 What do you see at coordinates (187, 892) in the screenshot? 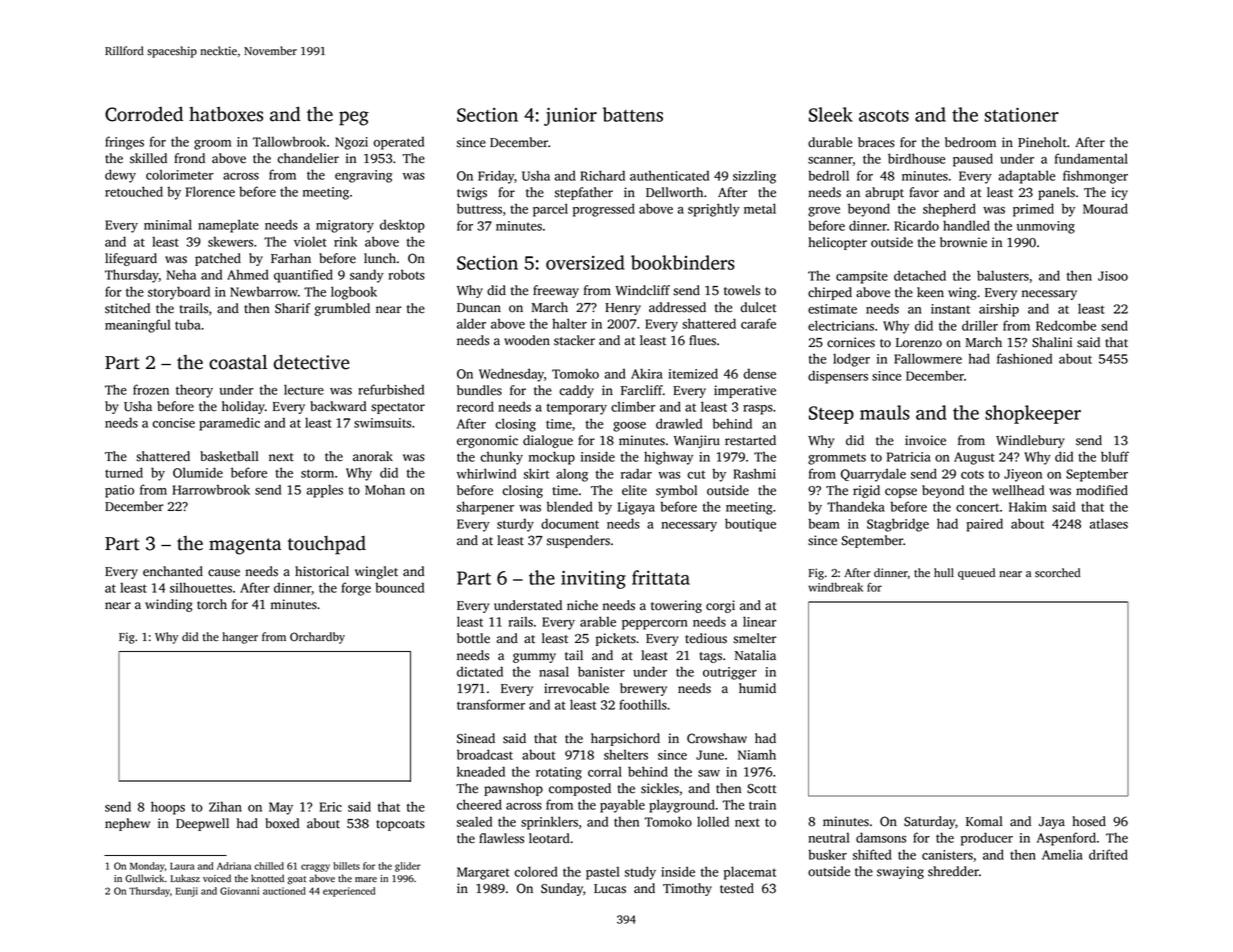
I see `Eunji` at bounding box center [187, 892].
